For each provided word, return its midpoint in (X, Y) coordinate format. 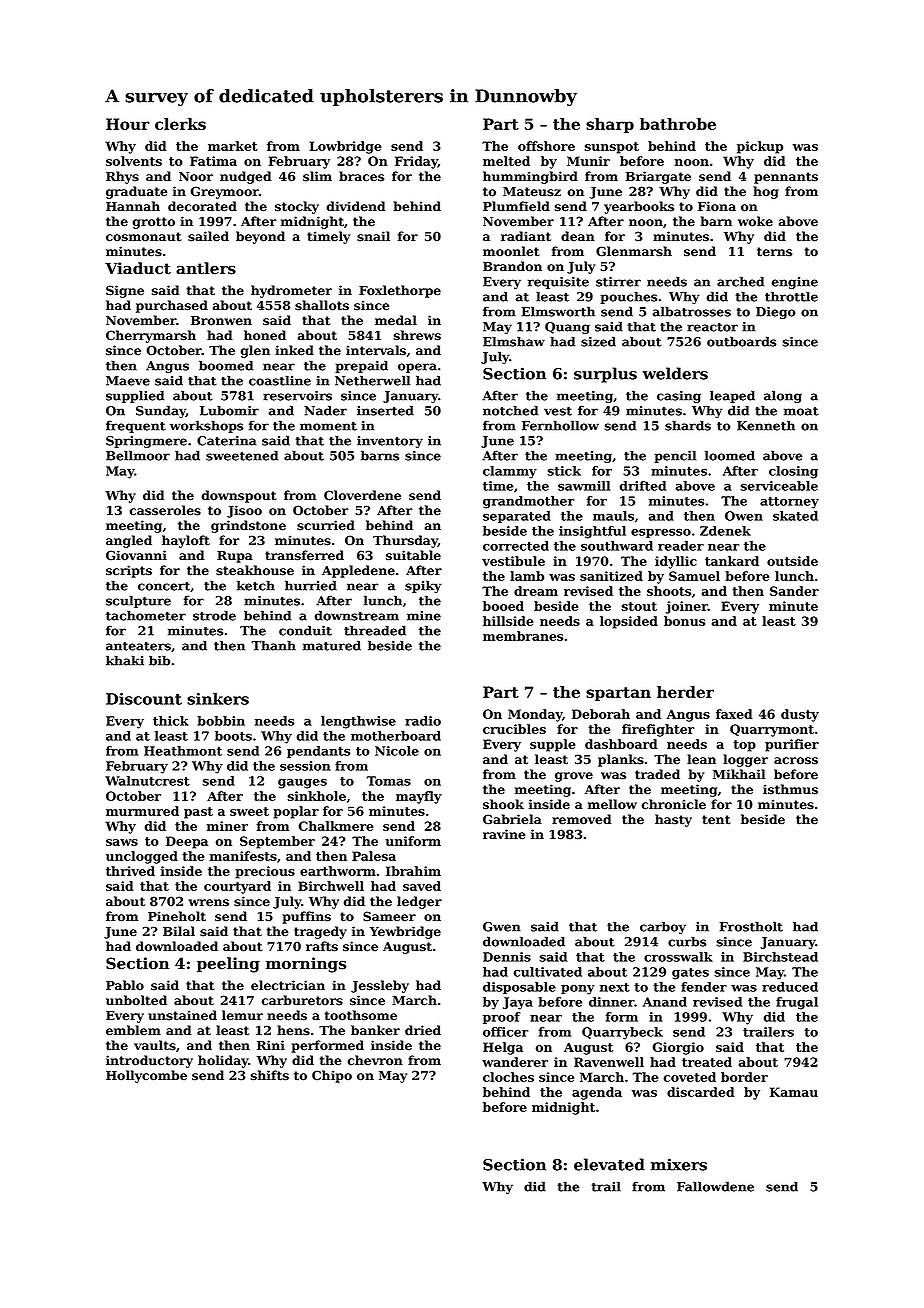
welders (675, 373)
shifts (270, 1075)
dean (578, 236)
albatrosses (692, 311)
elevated (609, 1164)
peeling (228, 965)
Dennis (507, 957)
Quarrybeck (622, 1033)
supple (552, 745)
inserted (385, 410)
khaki (125, 660)
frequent (136, 426)
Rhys (122, 177)
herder (685, 692)
